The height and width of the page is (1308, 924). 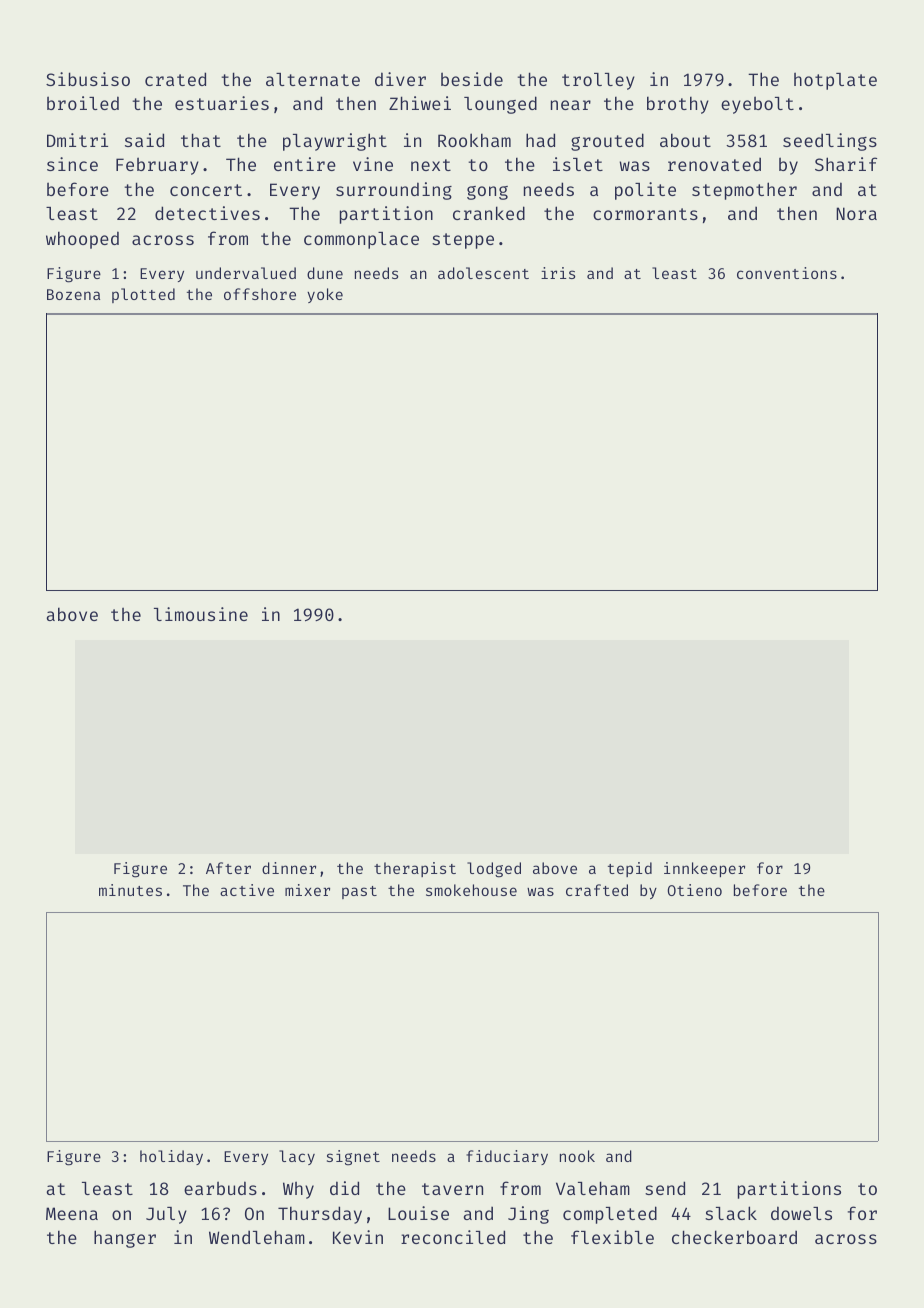 What do you see at coordinates (472, 79) in the page?
I see `beside` at bounding box center [472, 79].
